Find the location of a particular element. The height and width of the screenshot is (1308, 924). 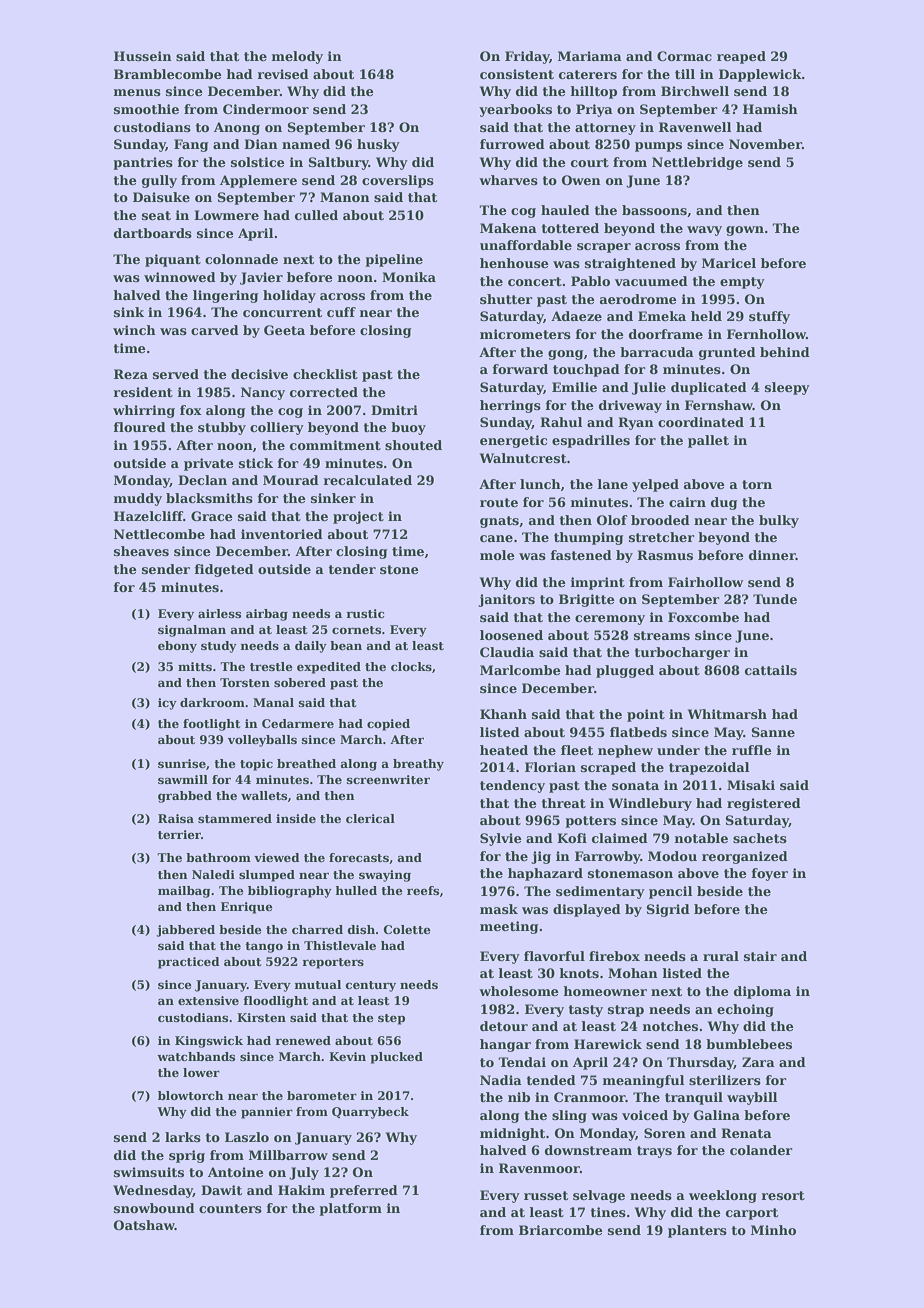

extensive is located at coordinates (208, 1000).
